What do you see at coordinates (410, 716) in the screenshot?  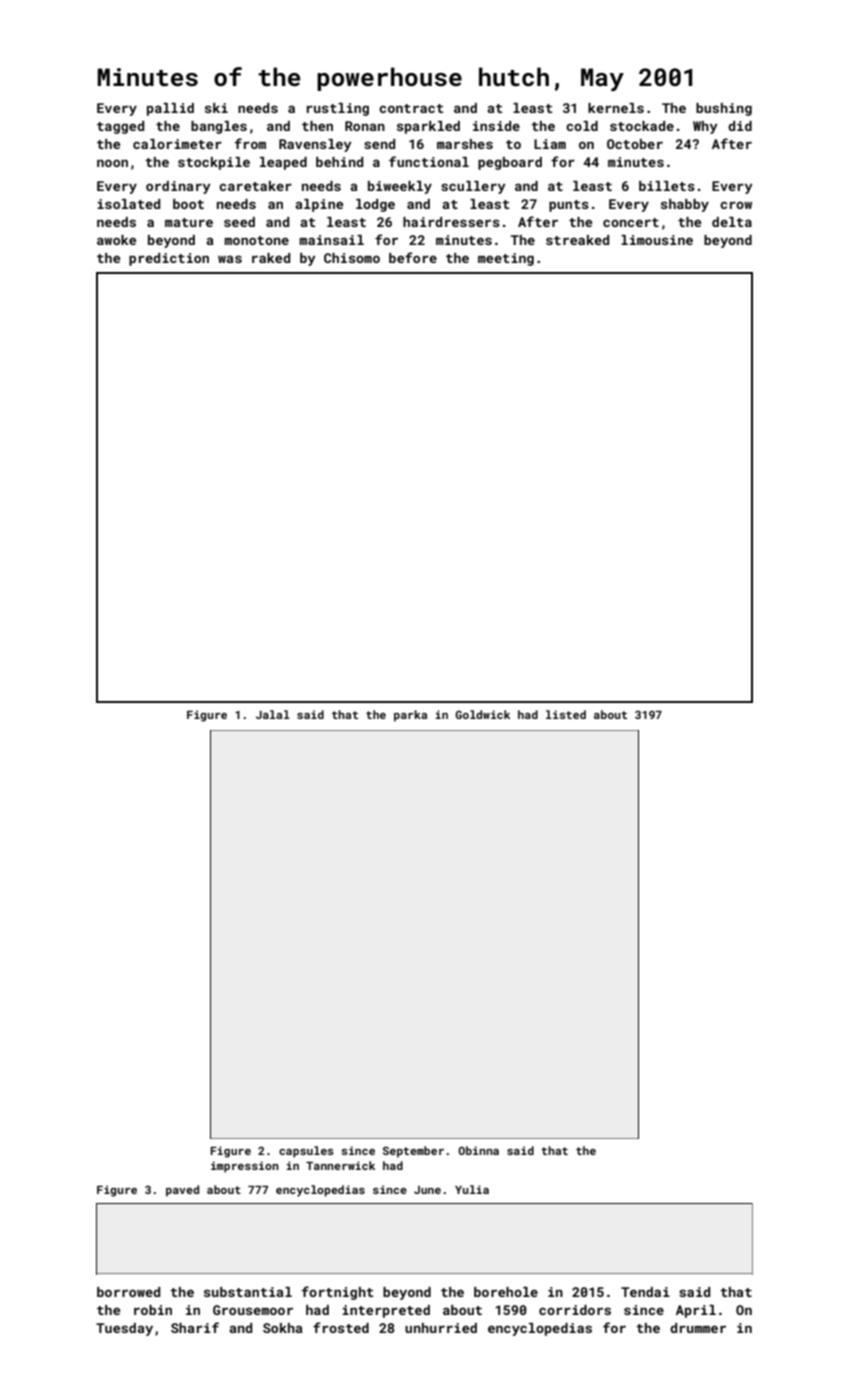 I see `parka` at bounding box center [410, 716].
